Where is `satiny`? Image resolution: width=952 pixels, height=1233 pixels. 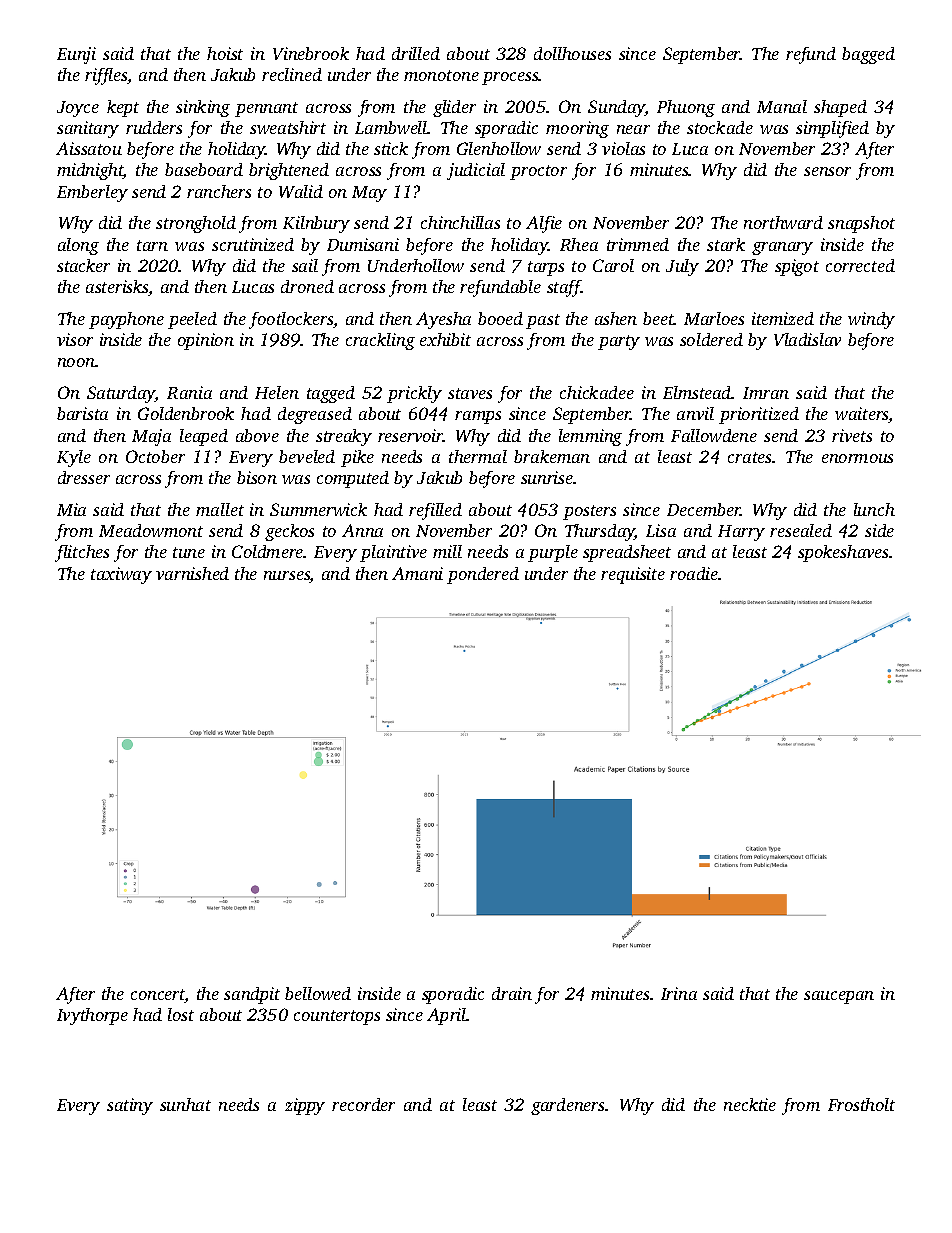 satiny is located at coordinates (130, 1106).
